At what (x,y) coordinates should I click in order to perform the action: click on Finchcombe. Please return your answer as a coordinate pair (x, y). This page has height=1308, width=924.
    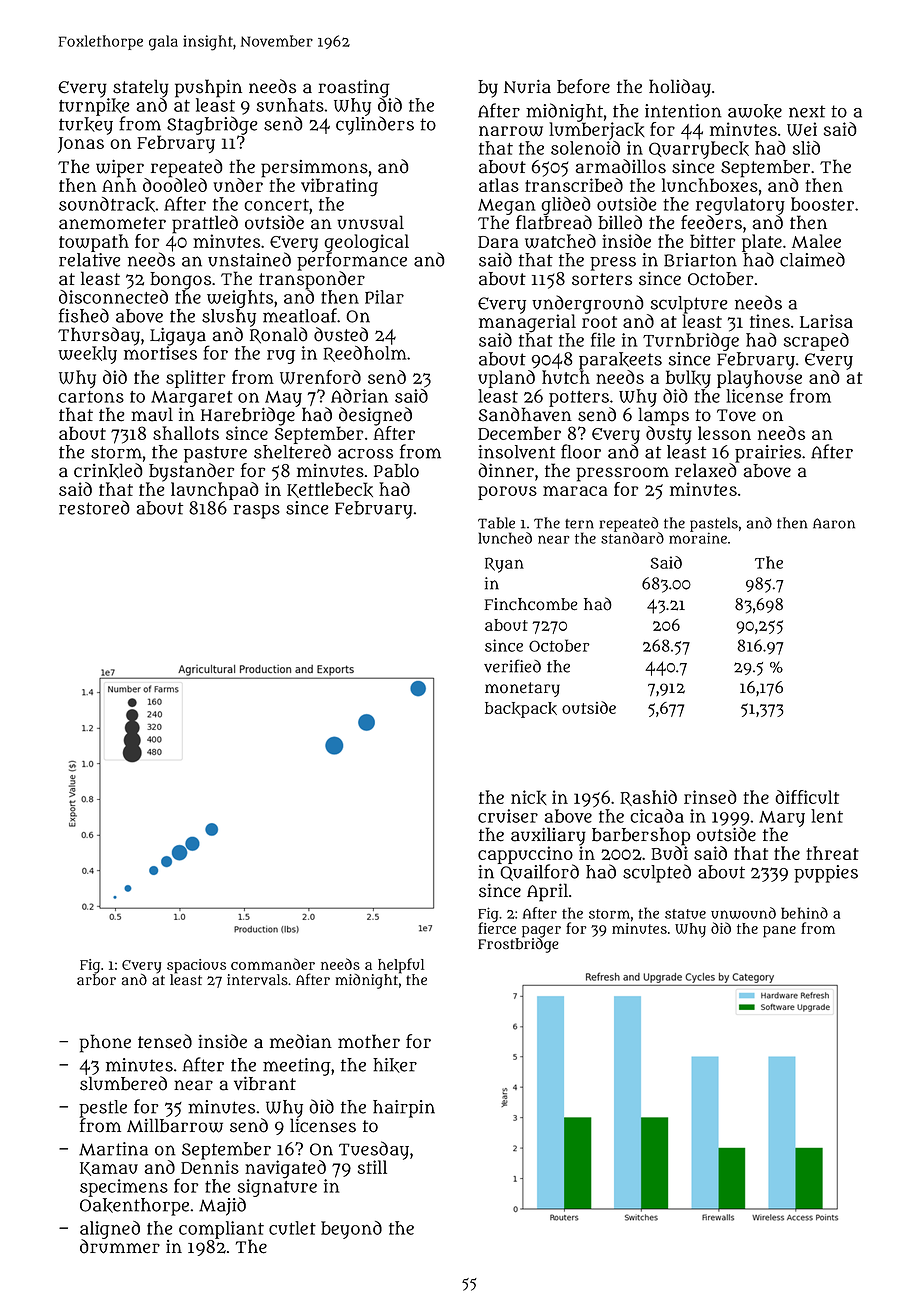
    Looking at the image, I should click on (531, 604).
